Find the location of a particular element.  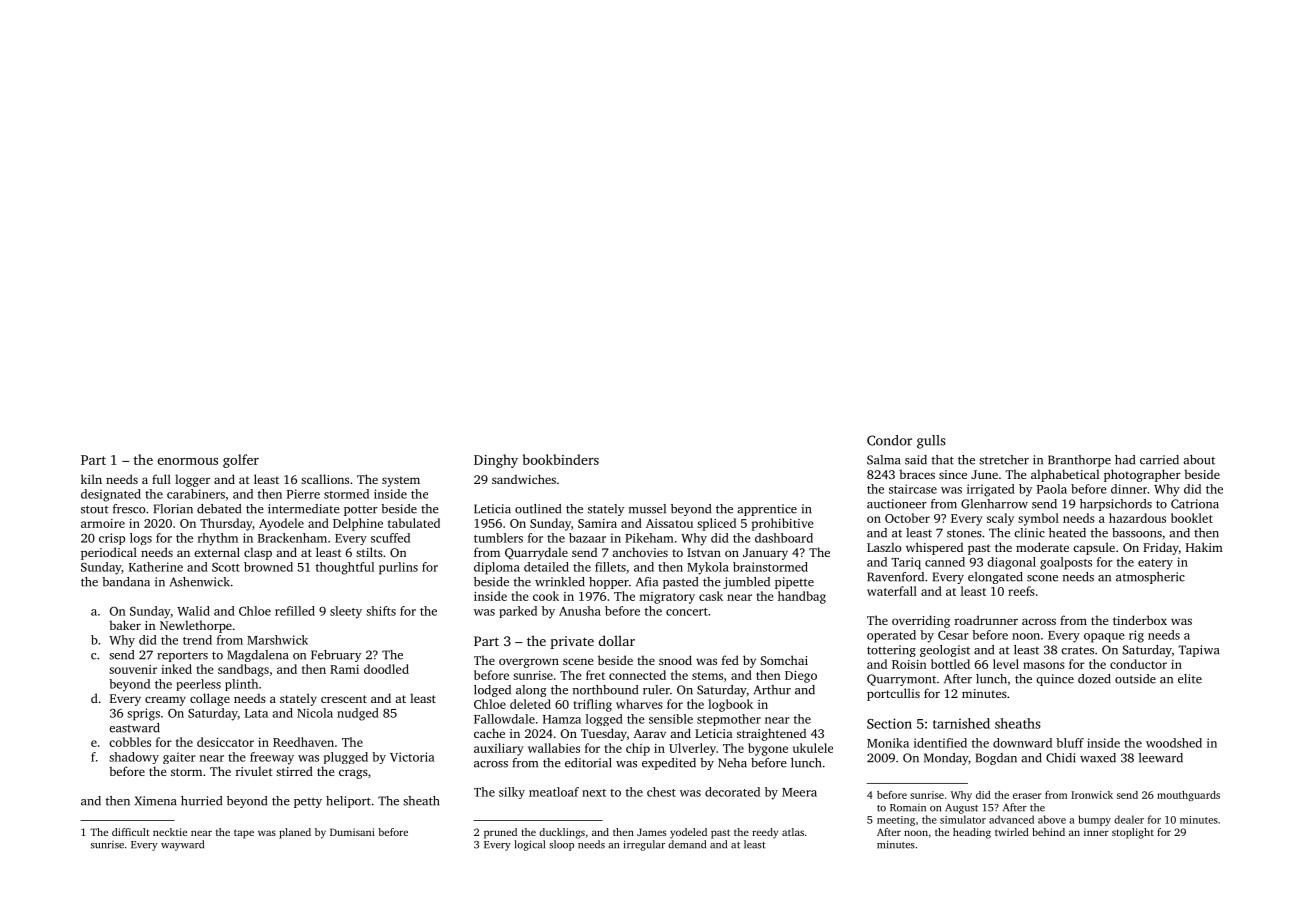

twirled is located at coordinates (1012, 832).
